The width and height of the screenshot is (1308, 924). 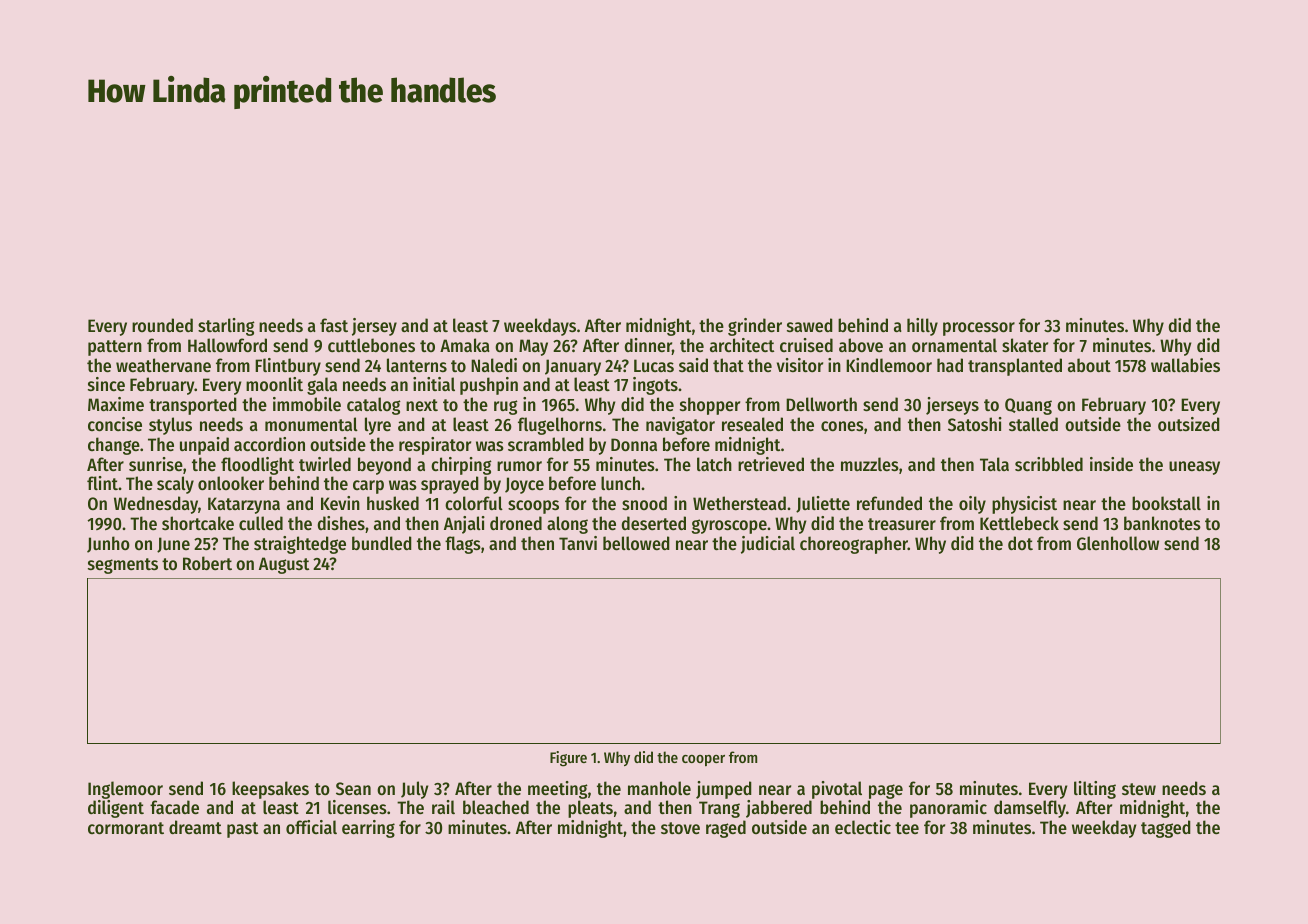 I want to click on scrambled, so click(x=546, y=444).
